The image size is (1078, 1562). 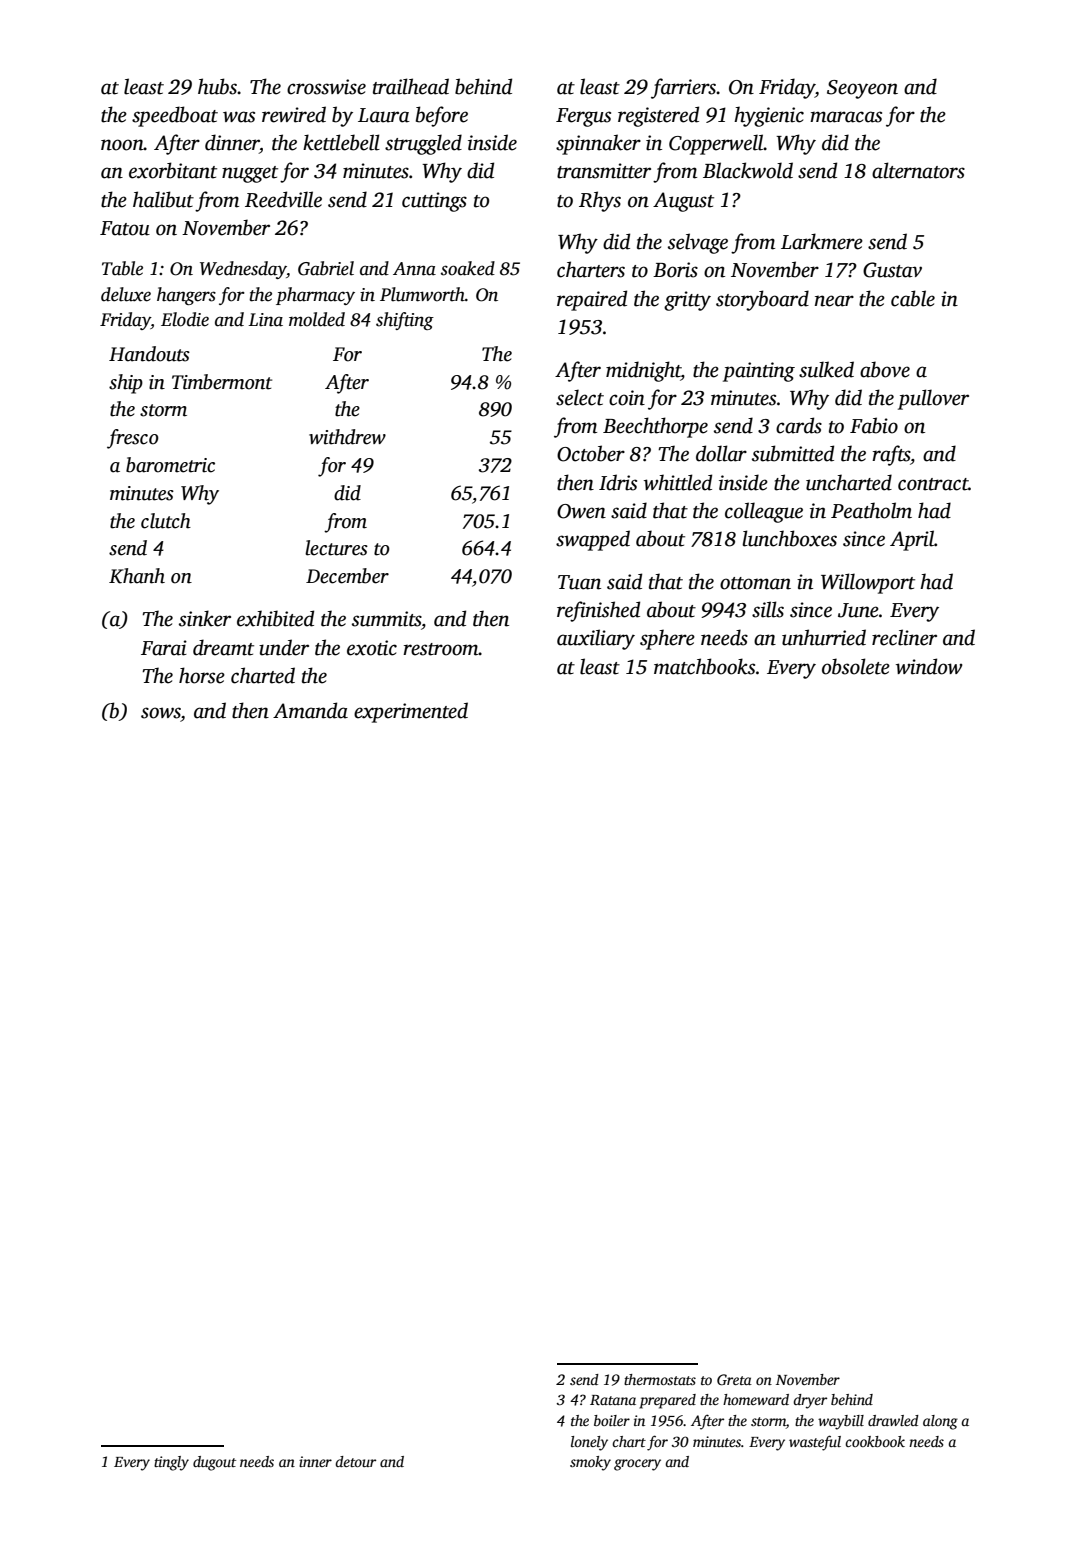 I want to click on Rhys, so click(x=600, y=201).
